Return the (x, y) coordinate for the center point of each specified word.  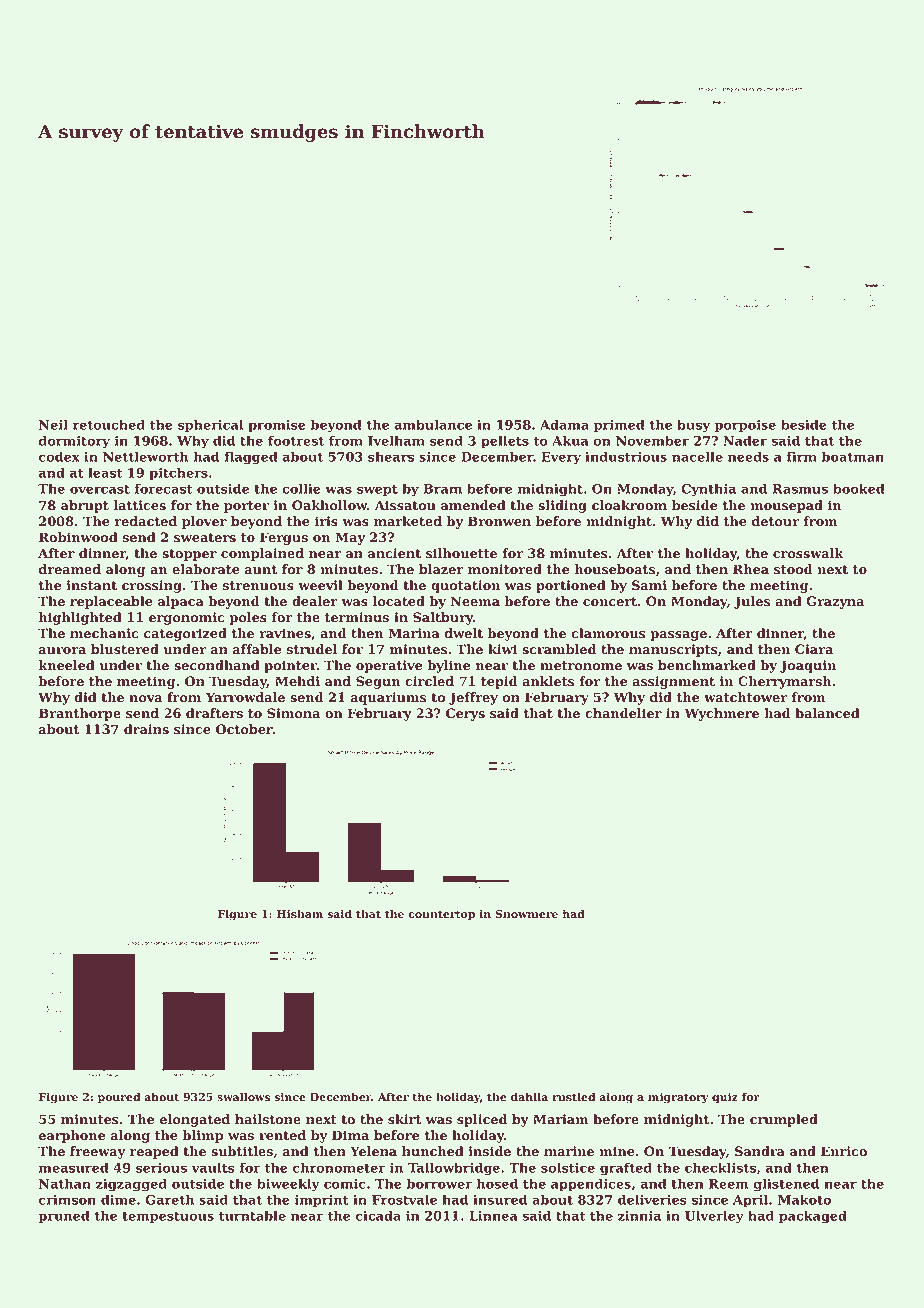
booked (858, 488)
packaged (813, 1217)
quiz (725, 1098)
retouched (109, 424)
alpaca (181, 602)
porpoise (745, 426)
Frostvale (404, 1199)
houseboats (615, 569)
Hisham (300, 914)
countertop (441, 915)
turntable (252, 1215)
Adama (564, 424)
